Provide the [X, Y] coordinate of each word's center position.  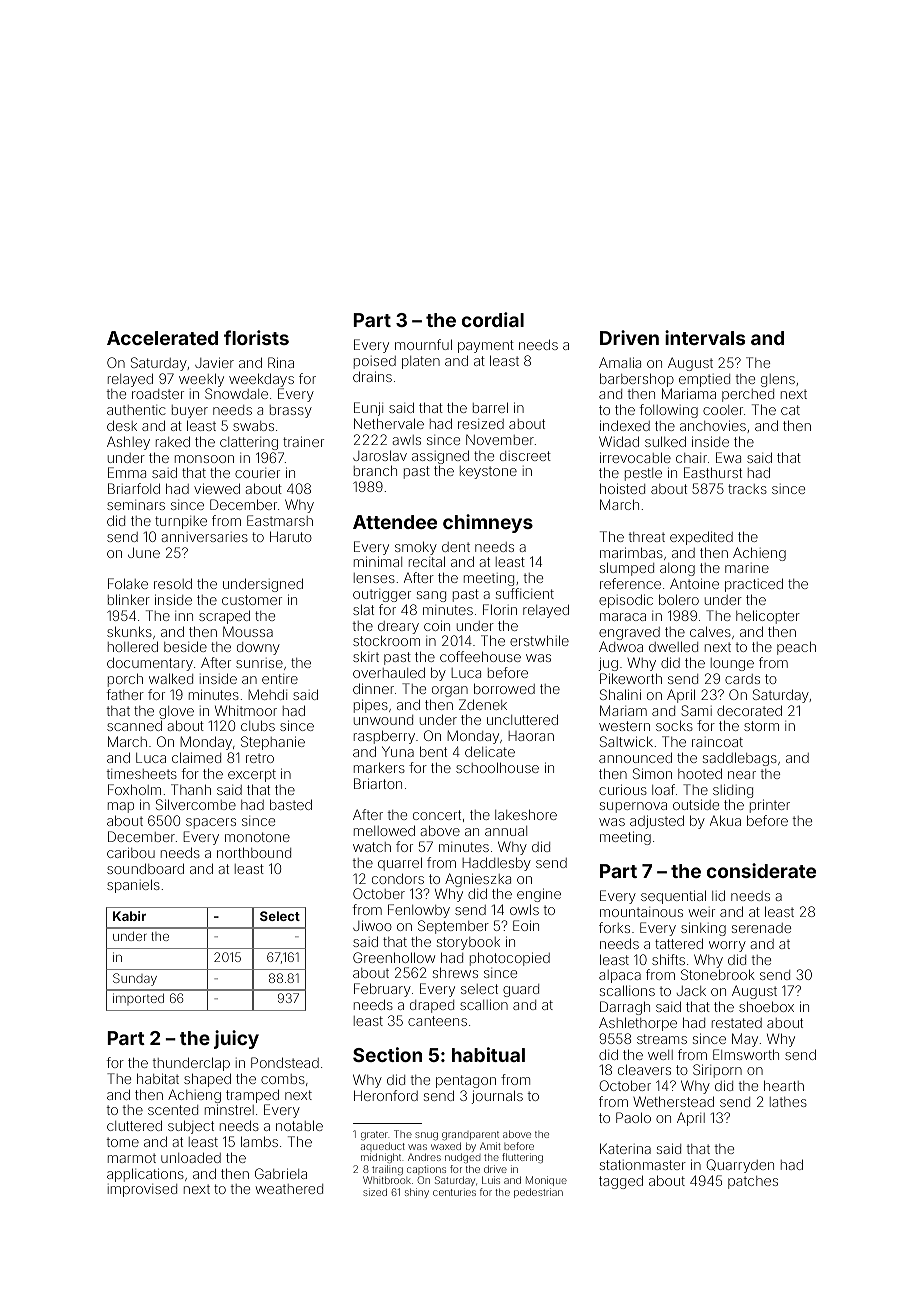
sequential [673, 897]
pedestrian [538, 1193]
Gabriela [281, 1173]
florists [256, 337]
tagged [621, 1182]
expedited [701, 538]
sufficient [525, 593]
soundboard [145, 868]
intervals [705, 337]
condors [398, 878]
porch [125, 680]
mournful [423, 344]
